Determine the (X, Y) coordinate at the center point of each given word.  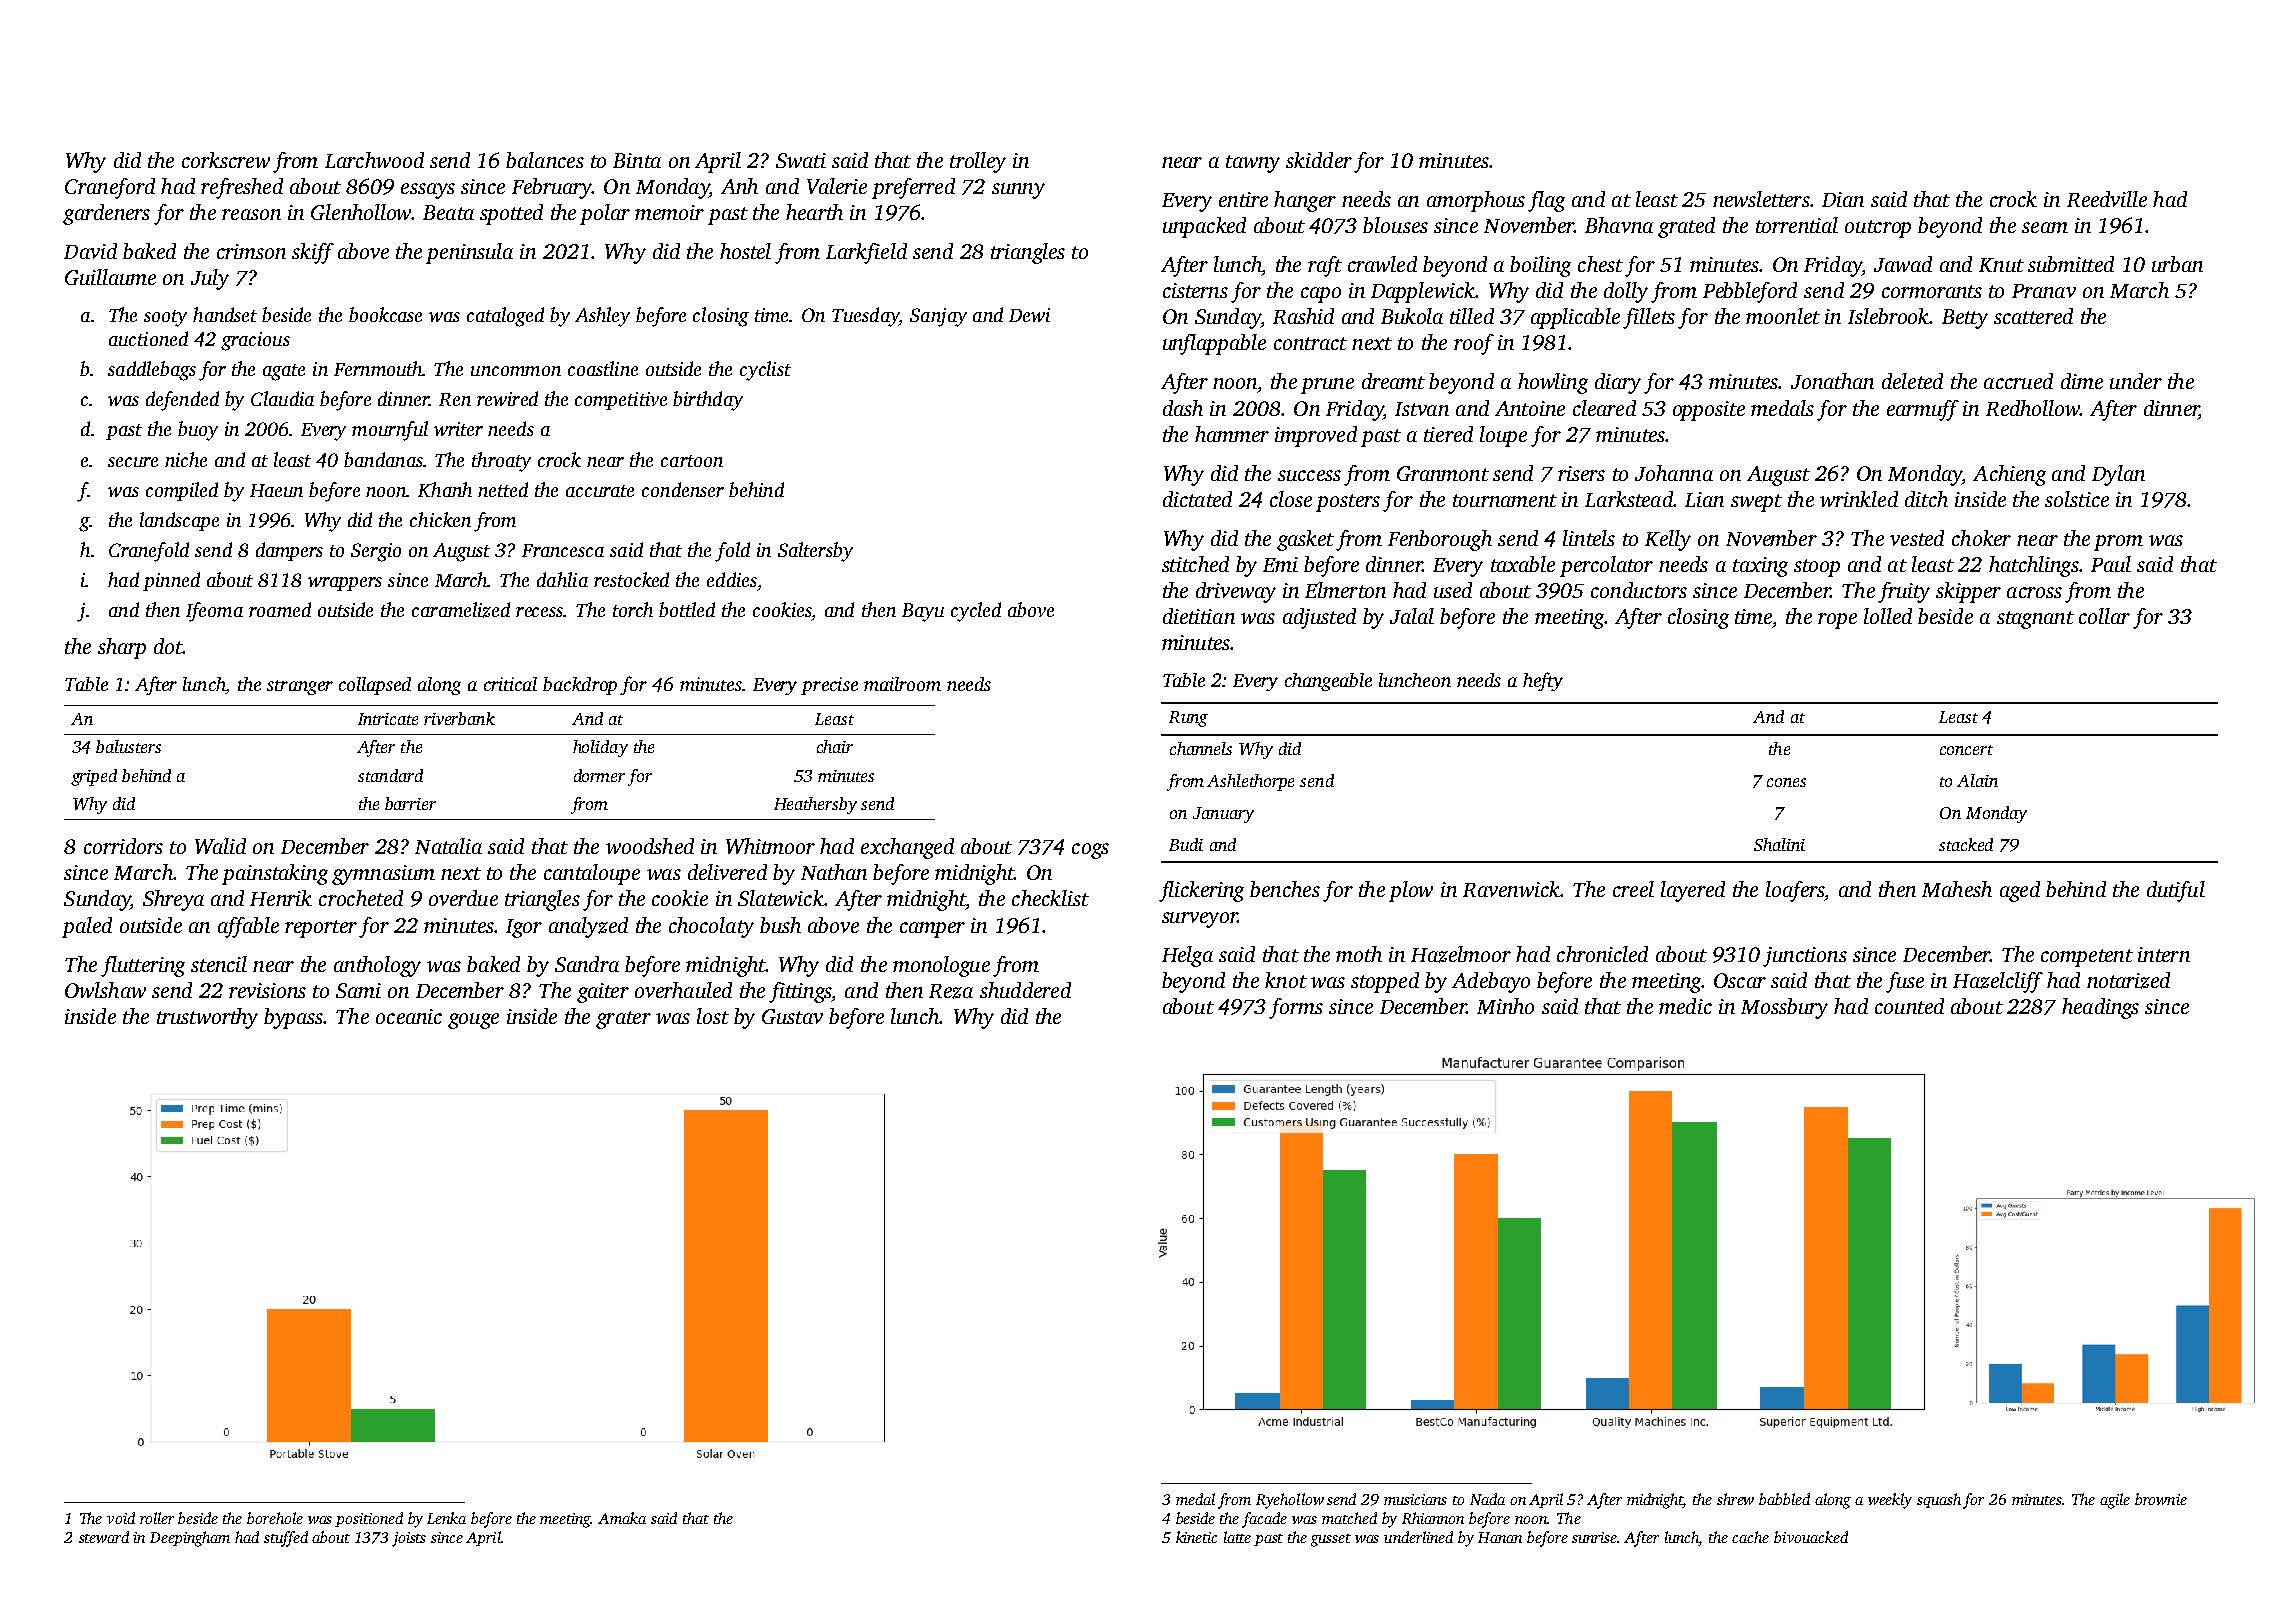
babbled (1784, 1499)
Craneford (110, 188)
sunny (1018, 191)
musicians (1415, 1499)
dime (2082, 381)
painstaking (275, 874)
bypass (293, 1018)
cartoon (692, 461)
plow (1411, 891)
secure (133, 462)
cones (1786, 782)
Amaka (622, 1518)
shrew (1735, 1499)
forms (1296, 1008)
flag (1546, 201)
